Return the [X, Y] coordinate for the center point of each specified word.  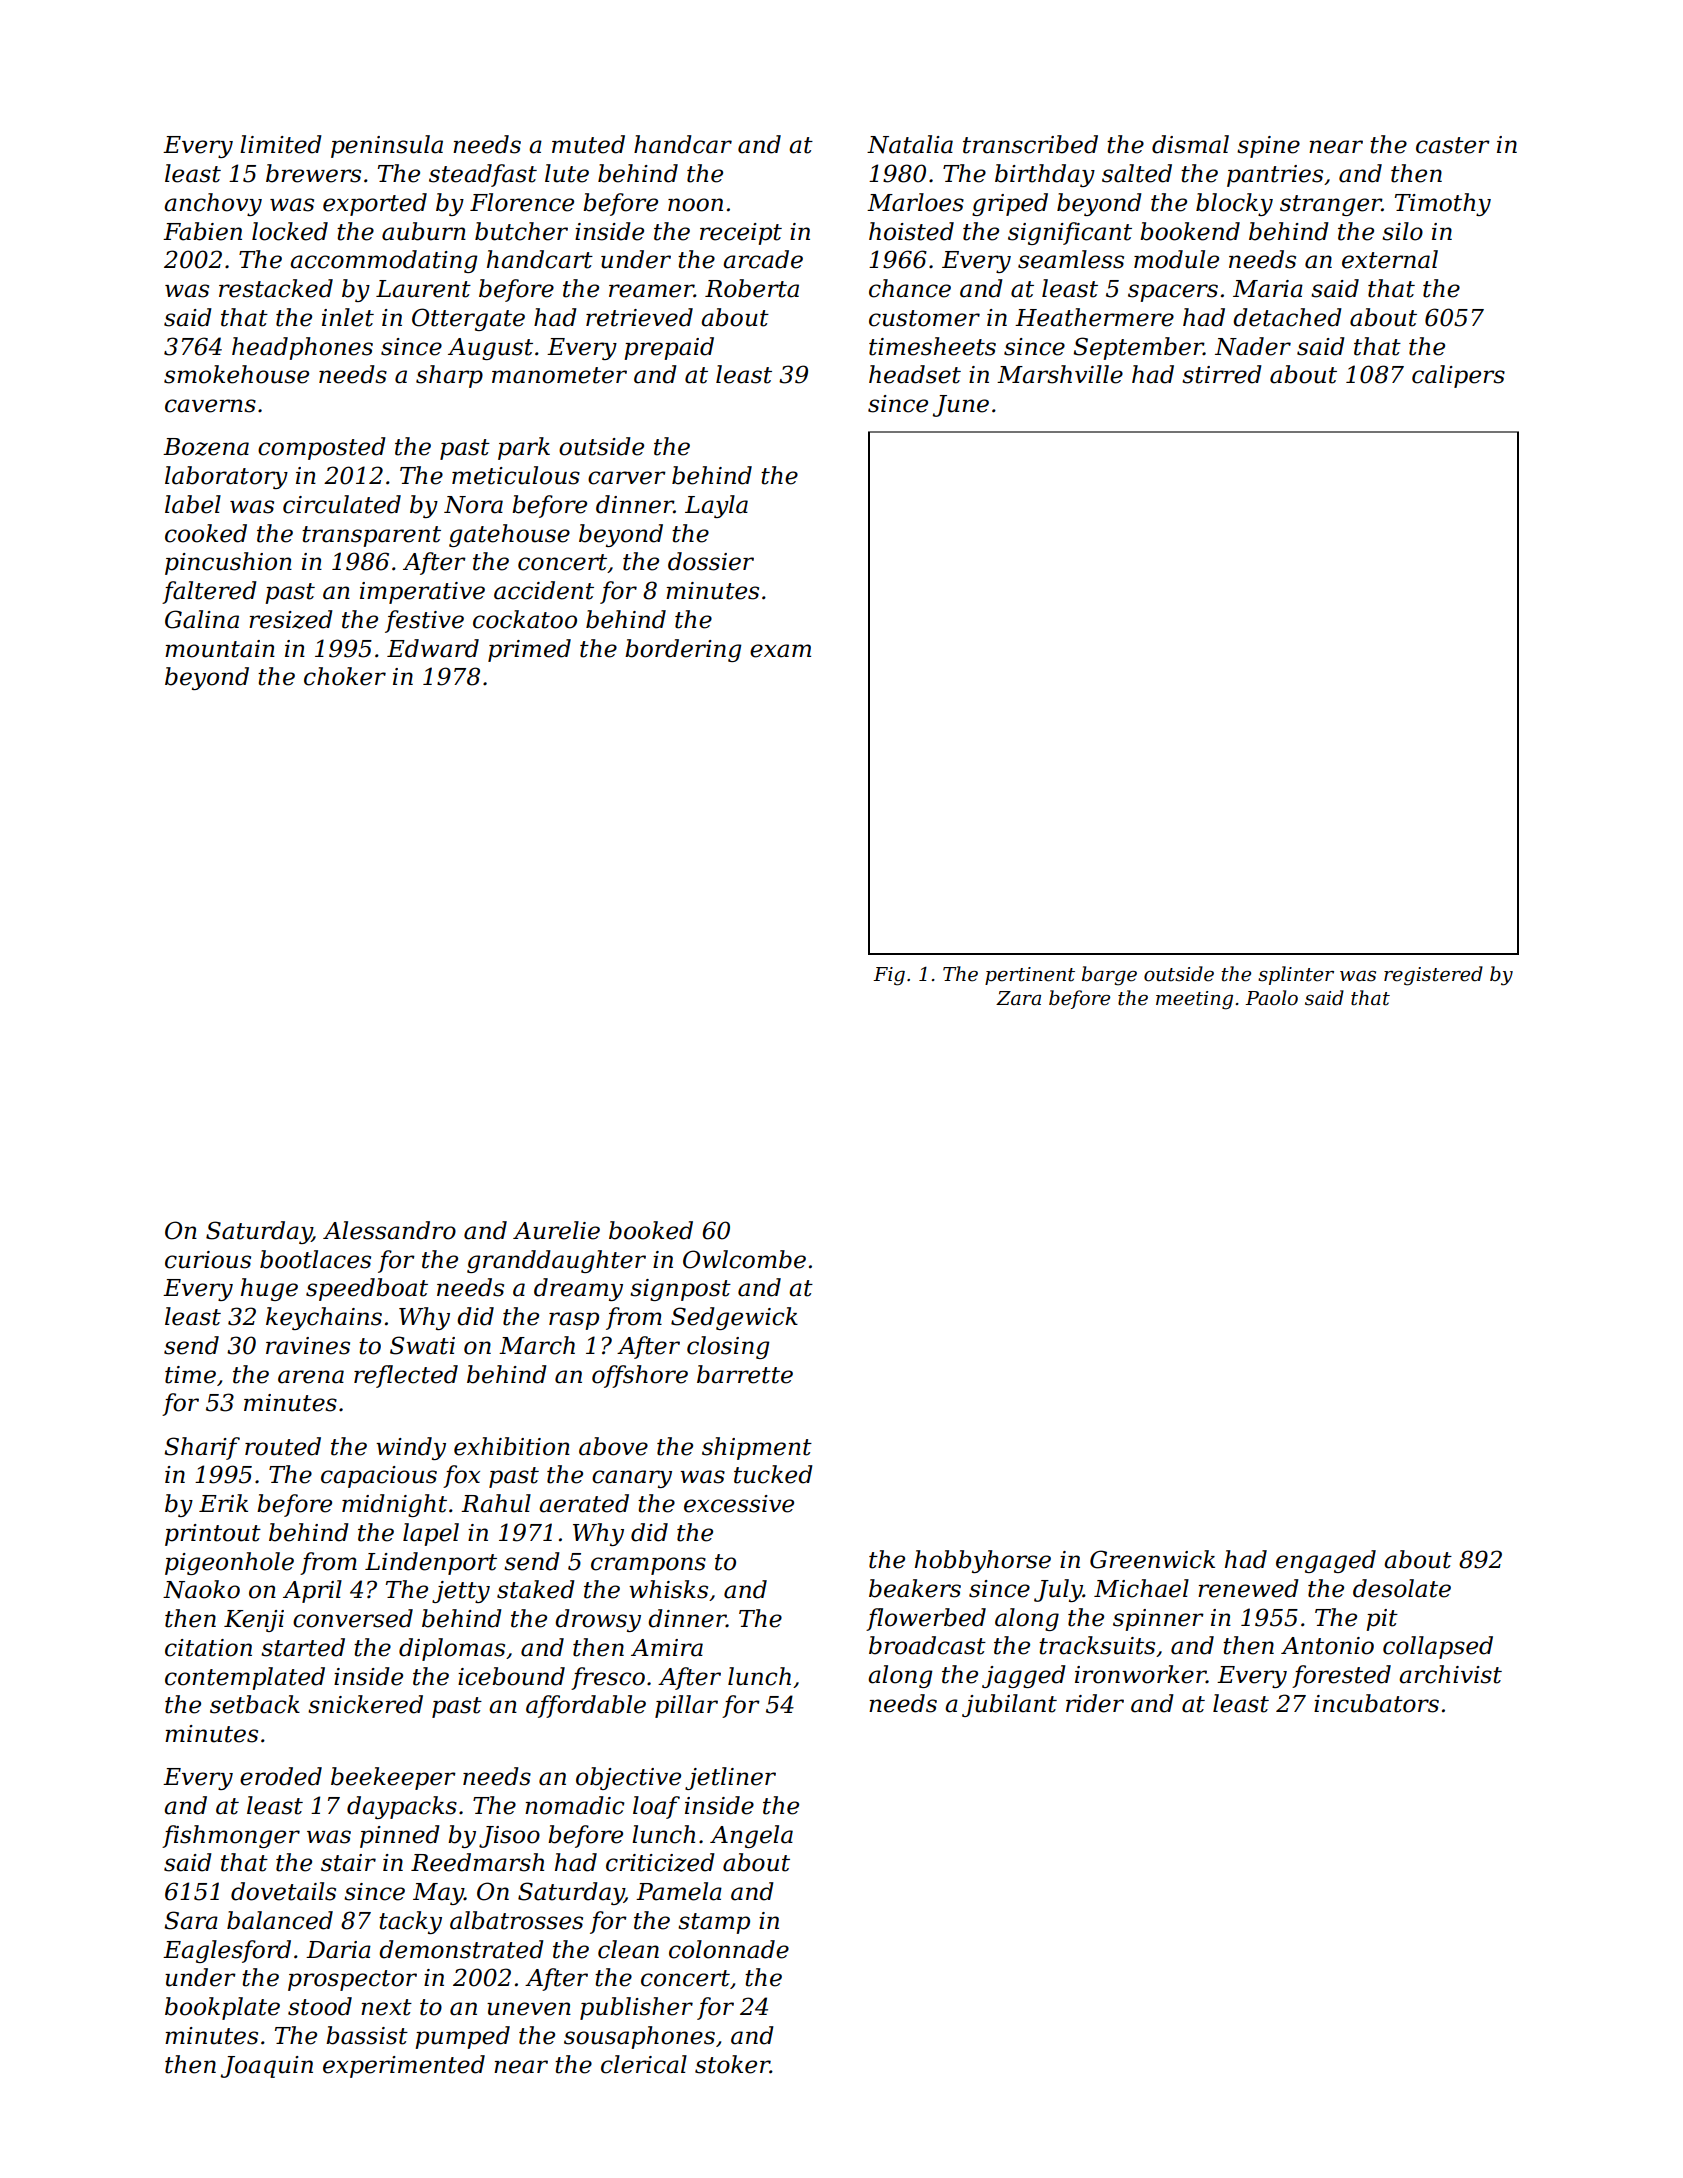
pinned [400, 1836]
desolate [1402, 1588]
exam [780, 651]
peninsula [387, 146]
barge [1109, 976]
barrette [745, 1374]
